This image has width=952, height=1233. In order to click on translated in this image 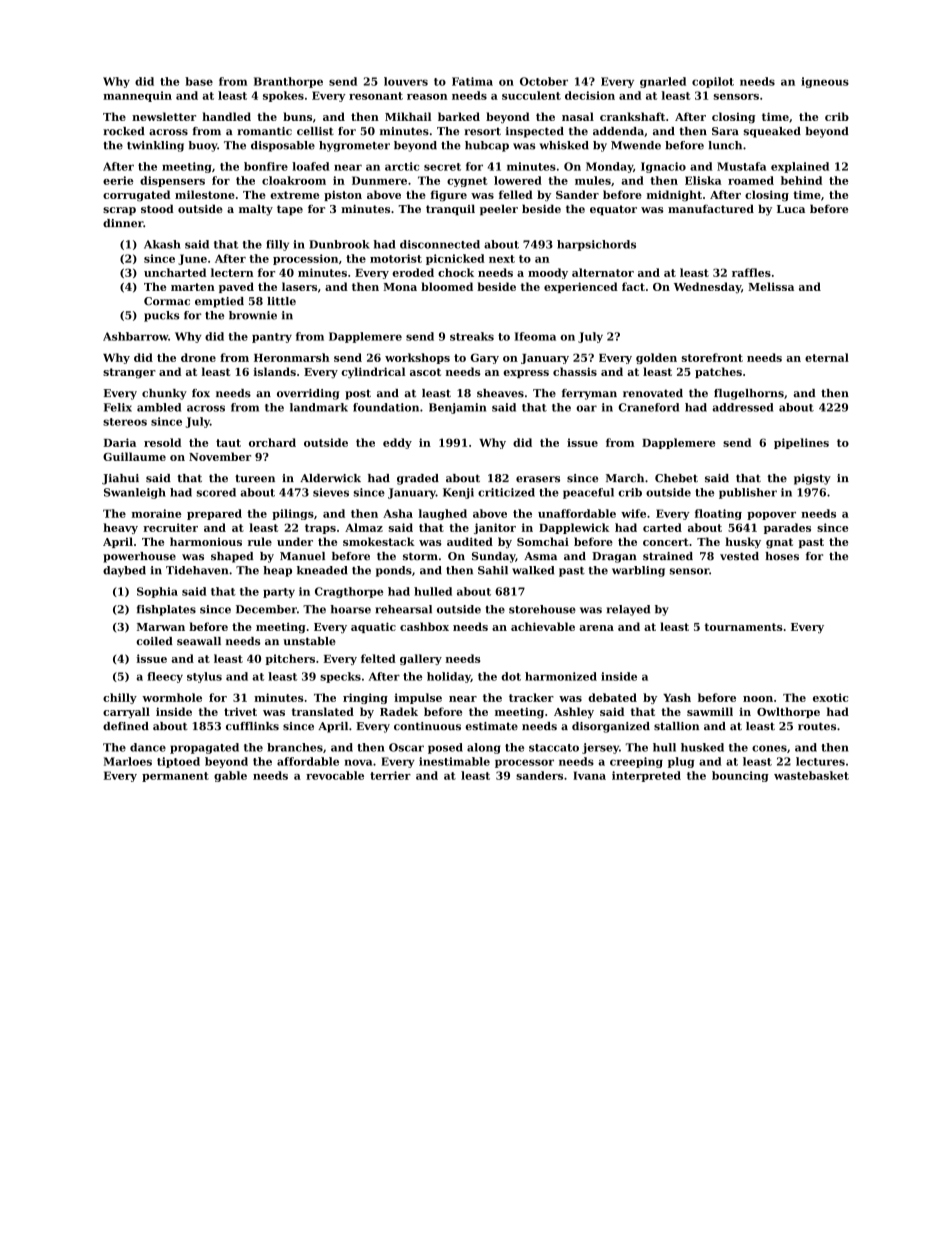, I will do `click(323, 711)`.
